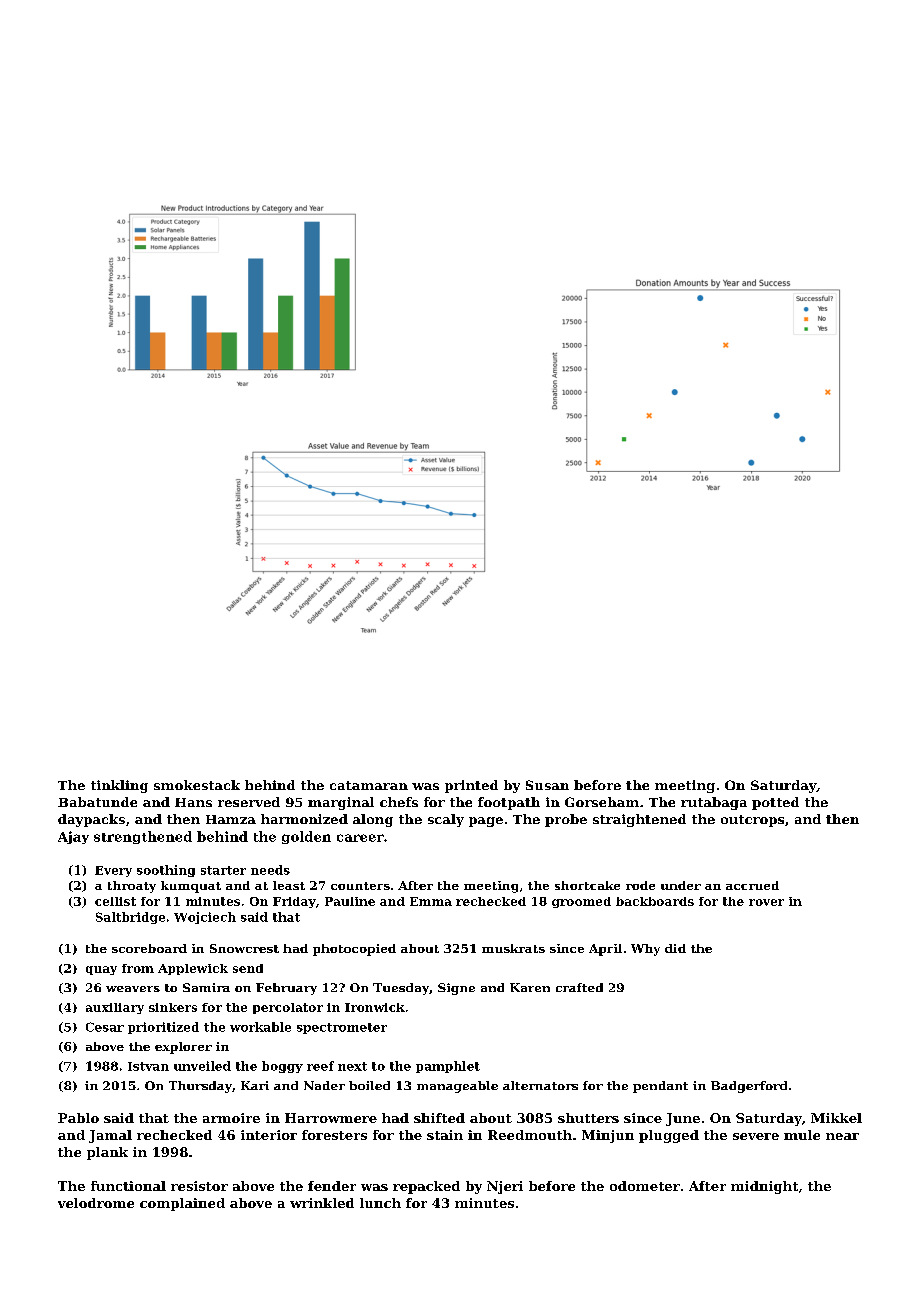 This screenshot has width=924, height=1308. Describe the element at coordinates (752, 885) in the screenshot. I see `accrued` at that location.
